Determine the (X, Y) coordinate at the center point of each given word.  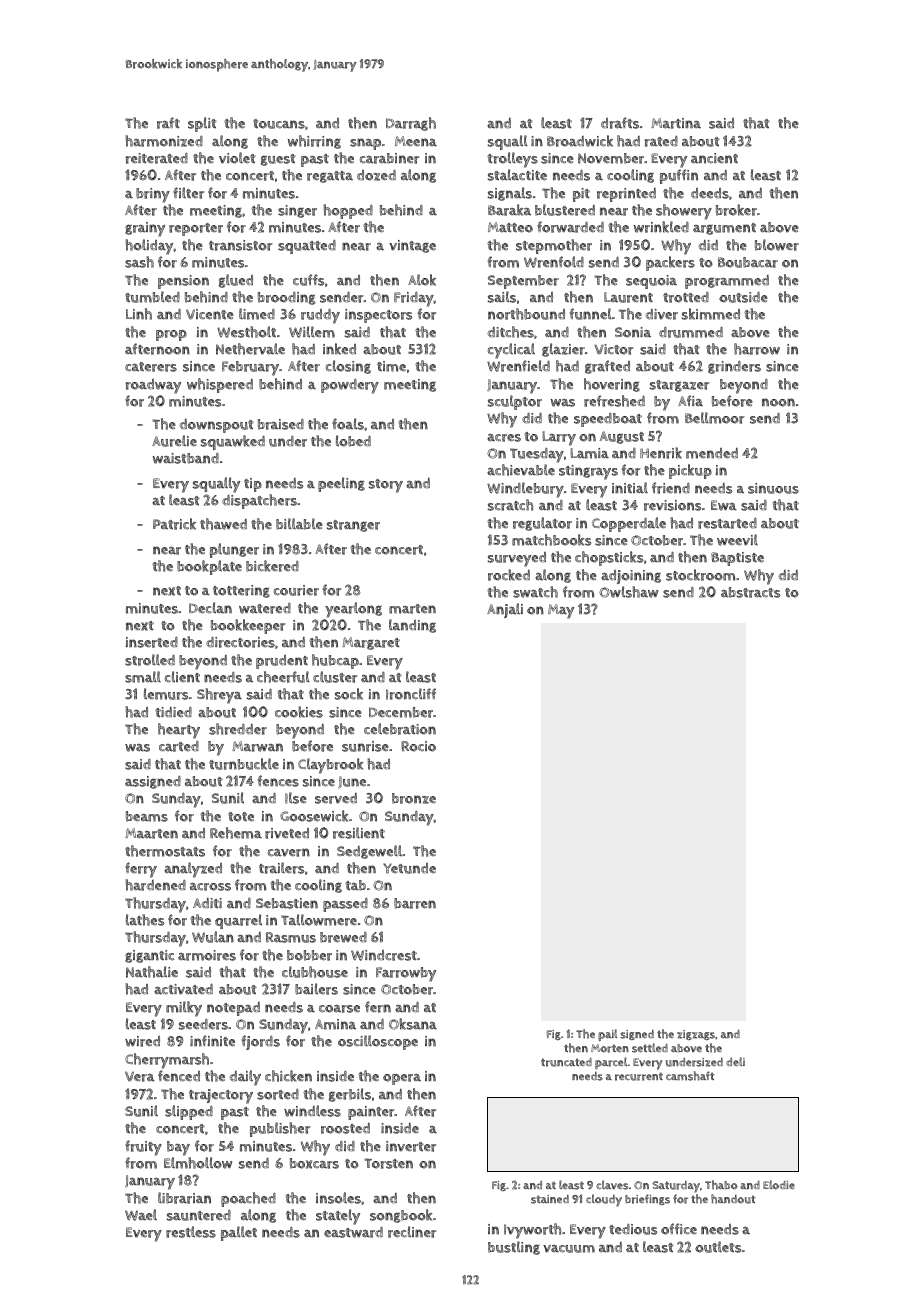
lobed (353, 441)
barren (415, 903)
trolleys (512, 160)
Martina (676, 123)
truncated (566, 1062)
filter (188, 193)
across (210, 887)
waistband (186, 458)
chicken (288, 1076)
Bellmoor (714, 418)
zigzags (696, 1035)
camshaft (690, 1076)
